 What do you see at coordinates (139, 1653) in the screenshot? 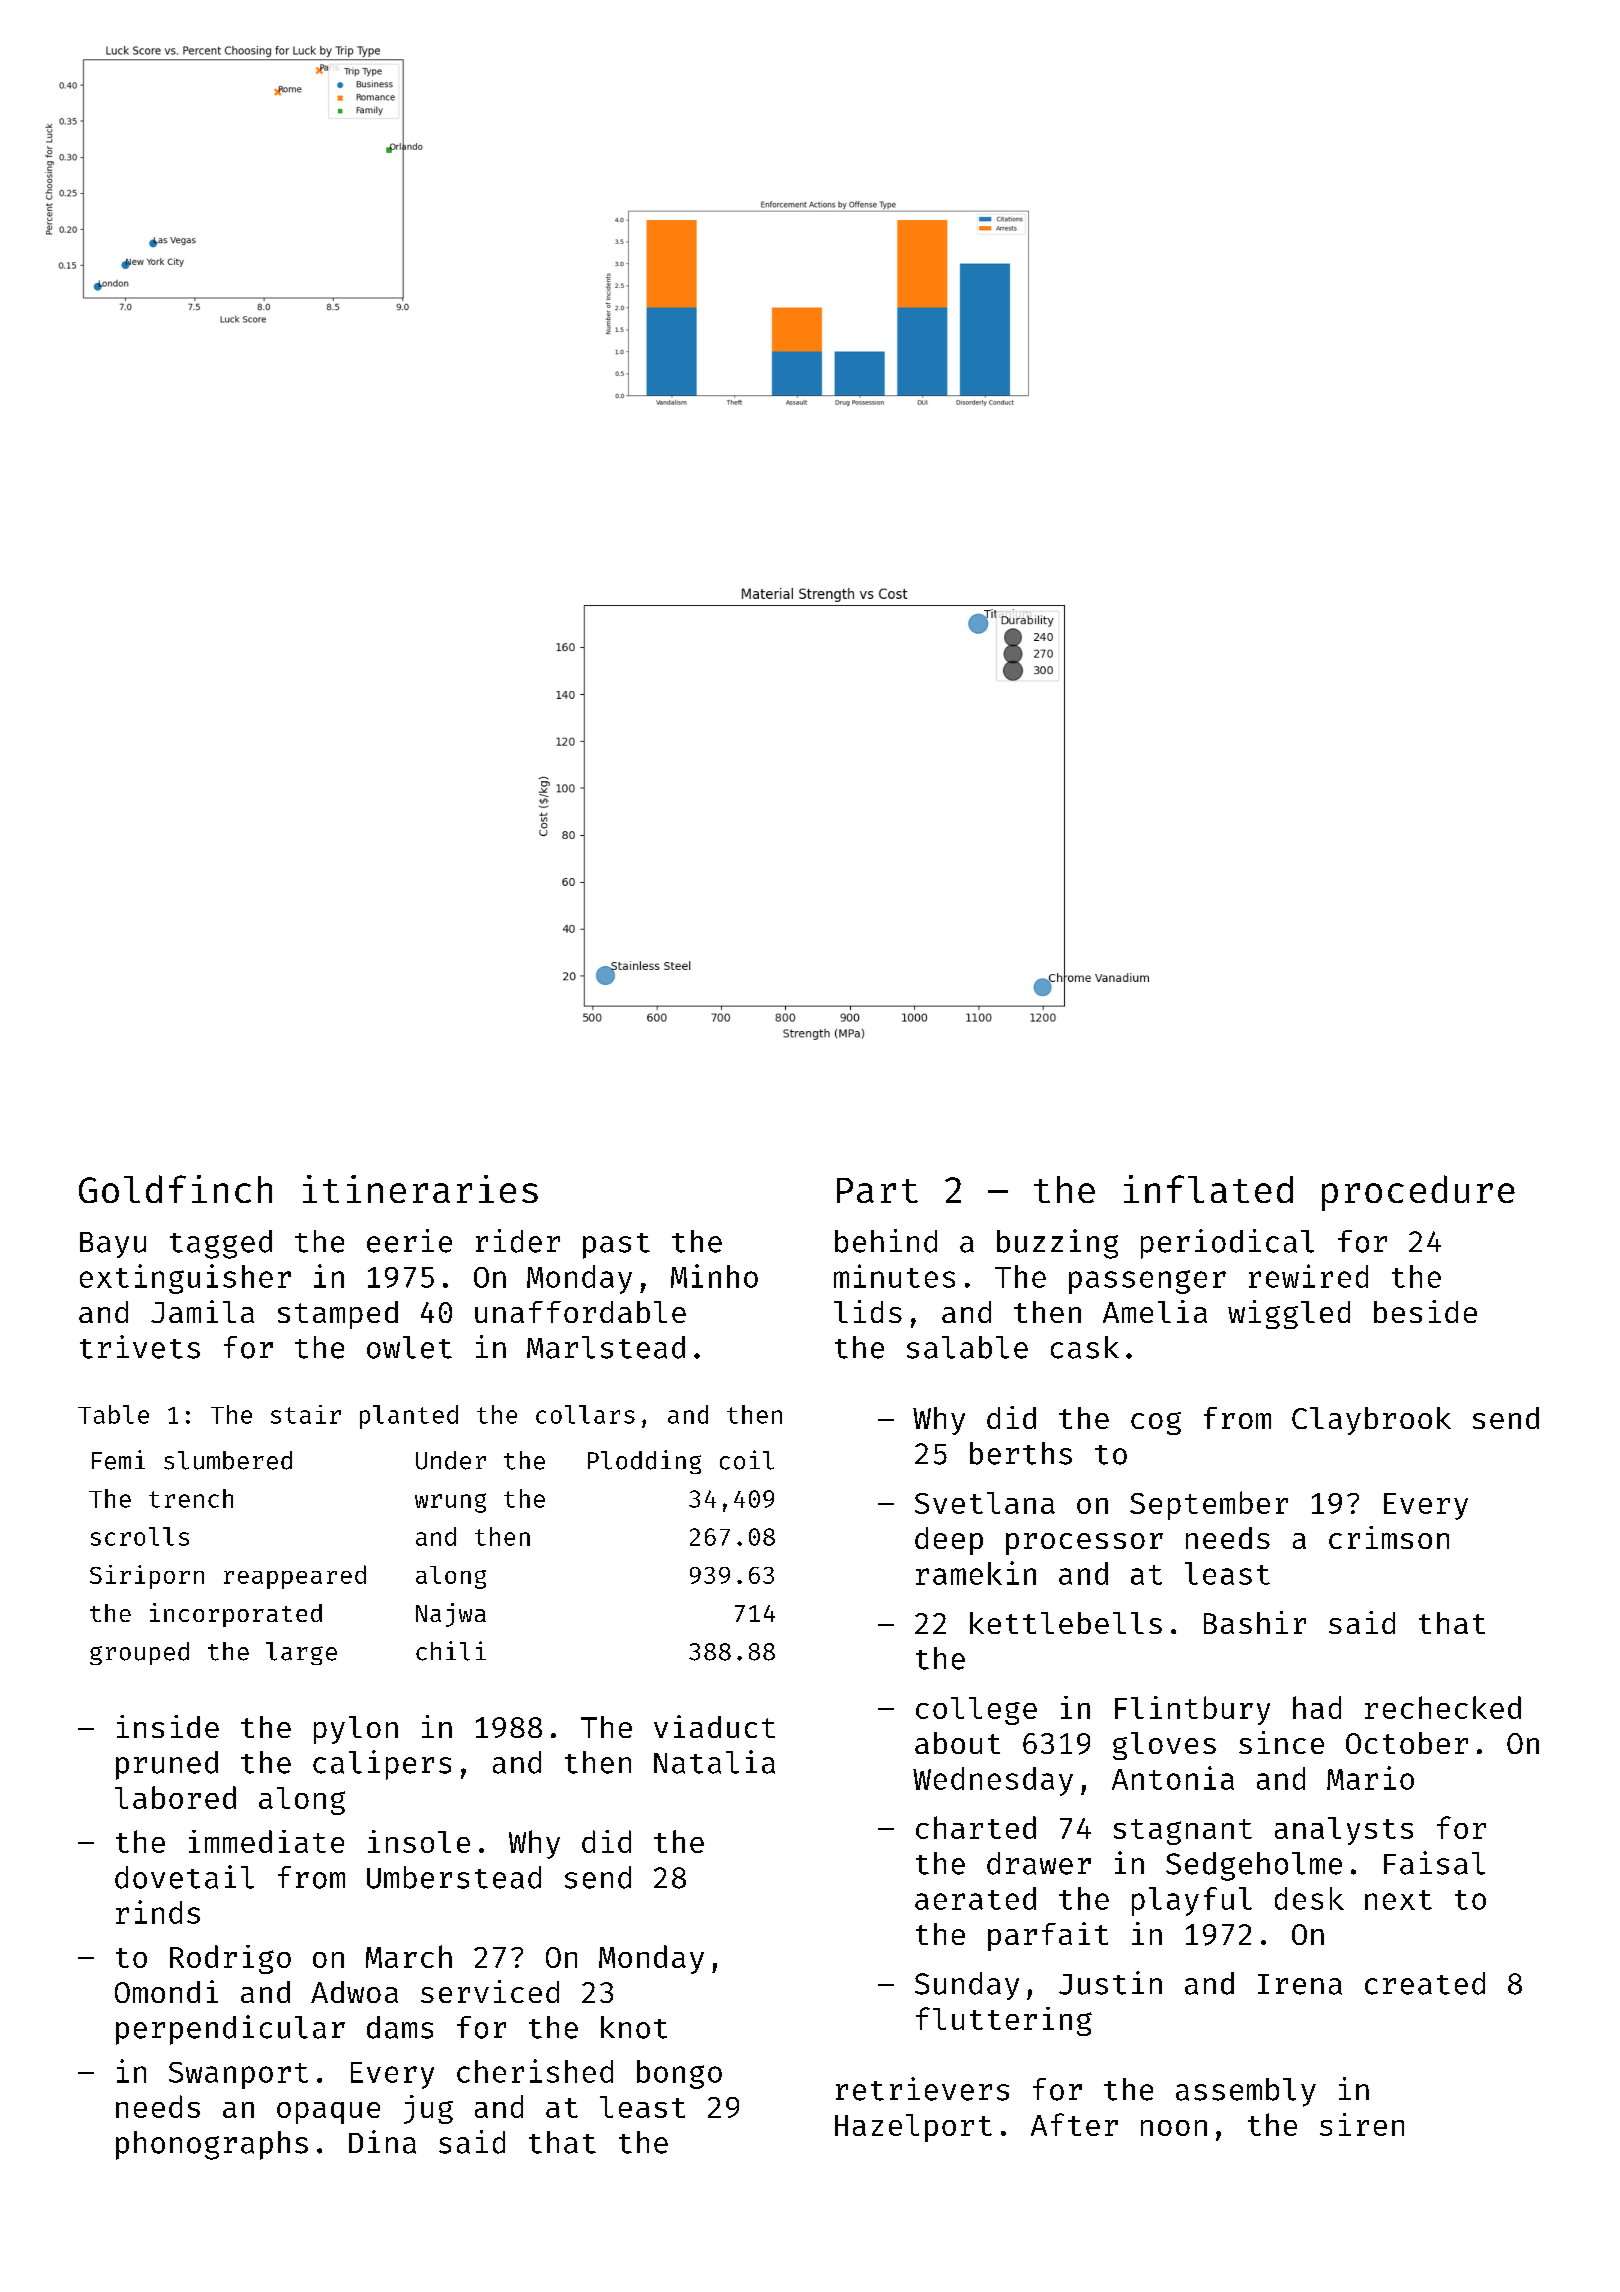
I see `grouped` at bounding box center [139, 1653].
